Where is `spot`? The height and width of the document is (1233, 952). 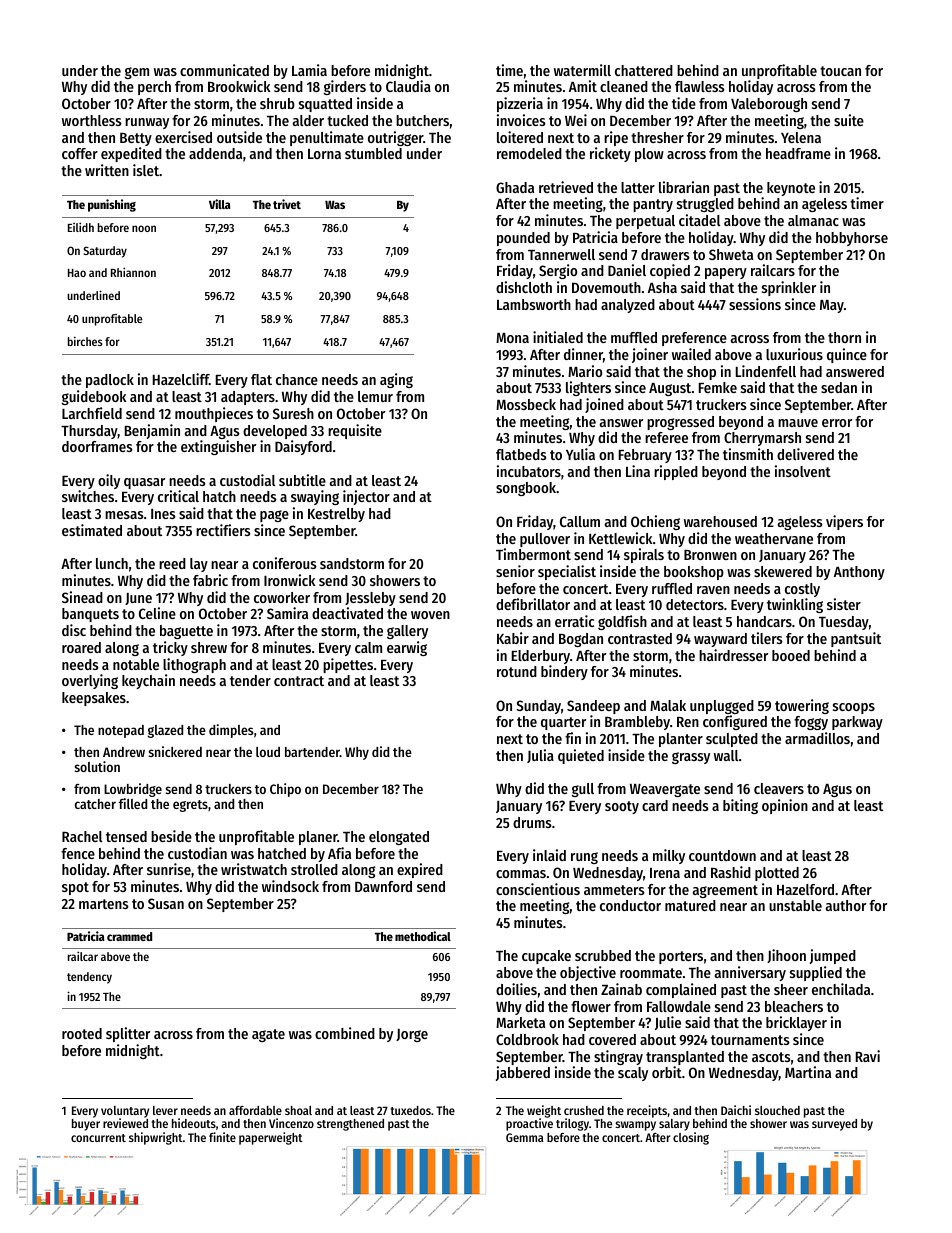 spot is located at coordinates (75, 888).
